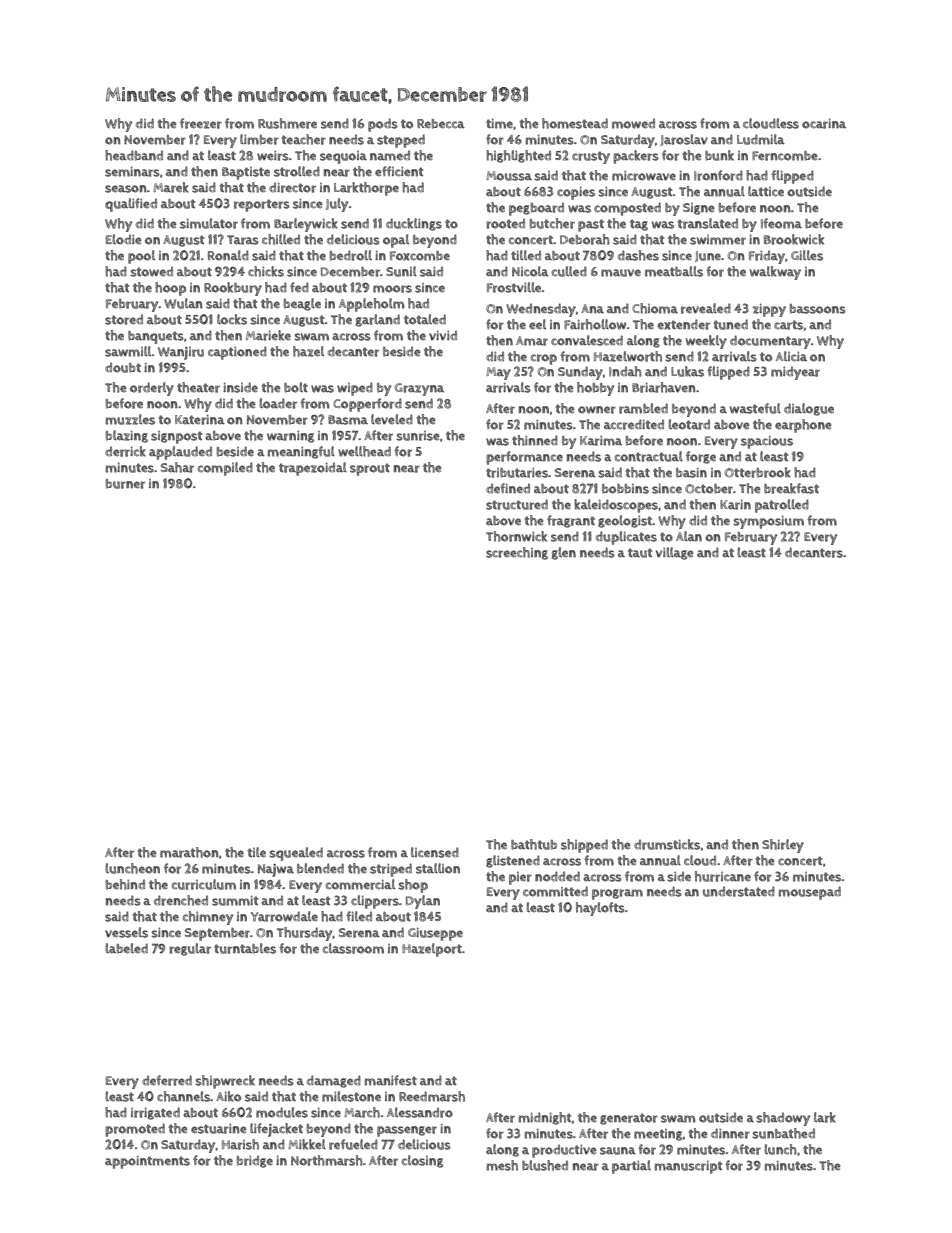 Image resolution: width=952 pixels, height=1233 pixels. What do you see at coordinates (783, 846) in the document?
I see `Shirley` at bounding box center [783, 846].
